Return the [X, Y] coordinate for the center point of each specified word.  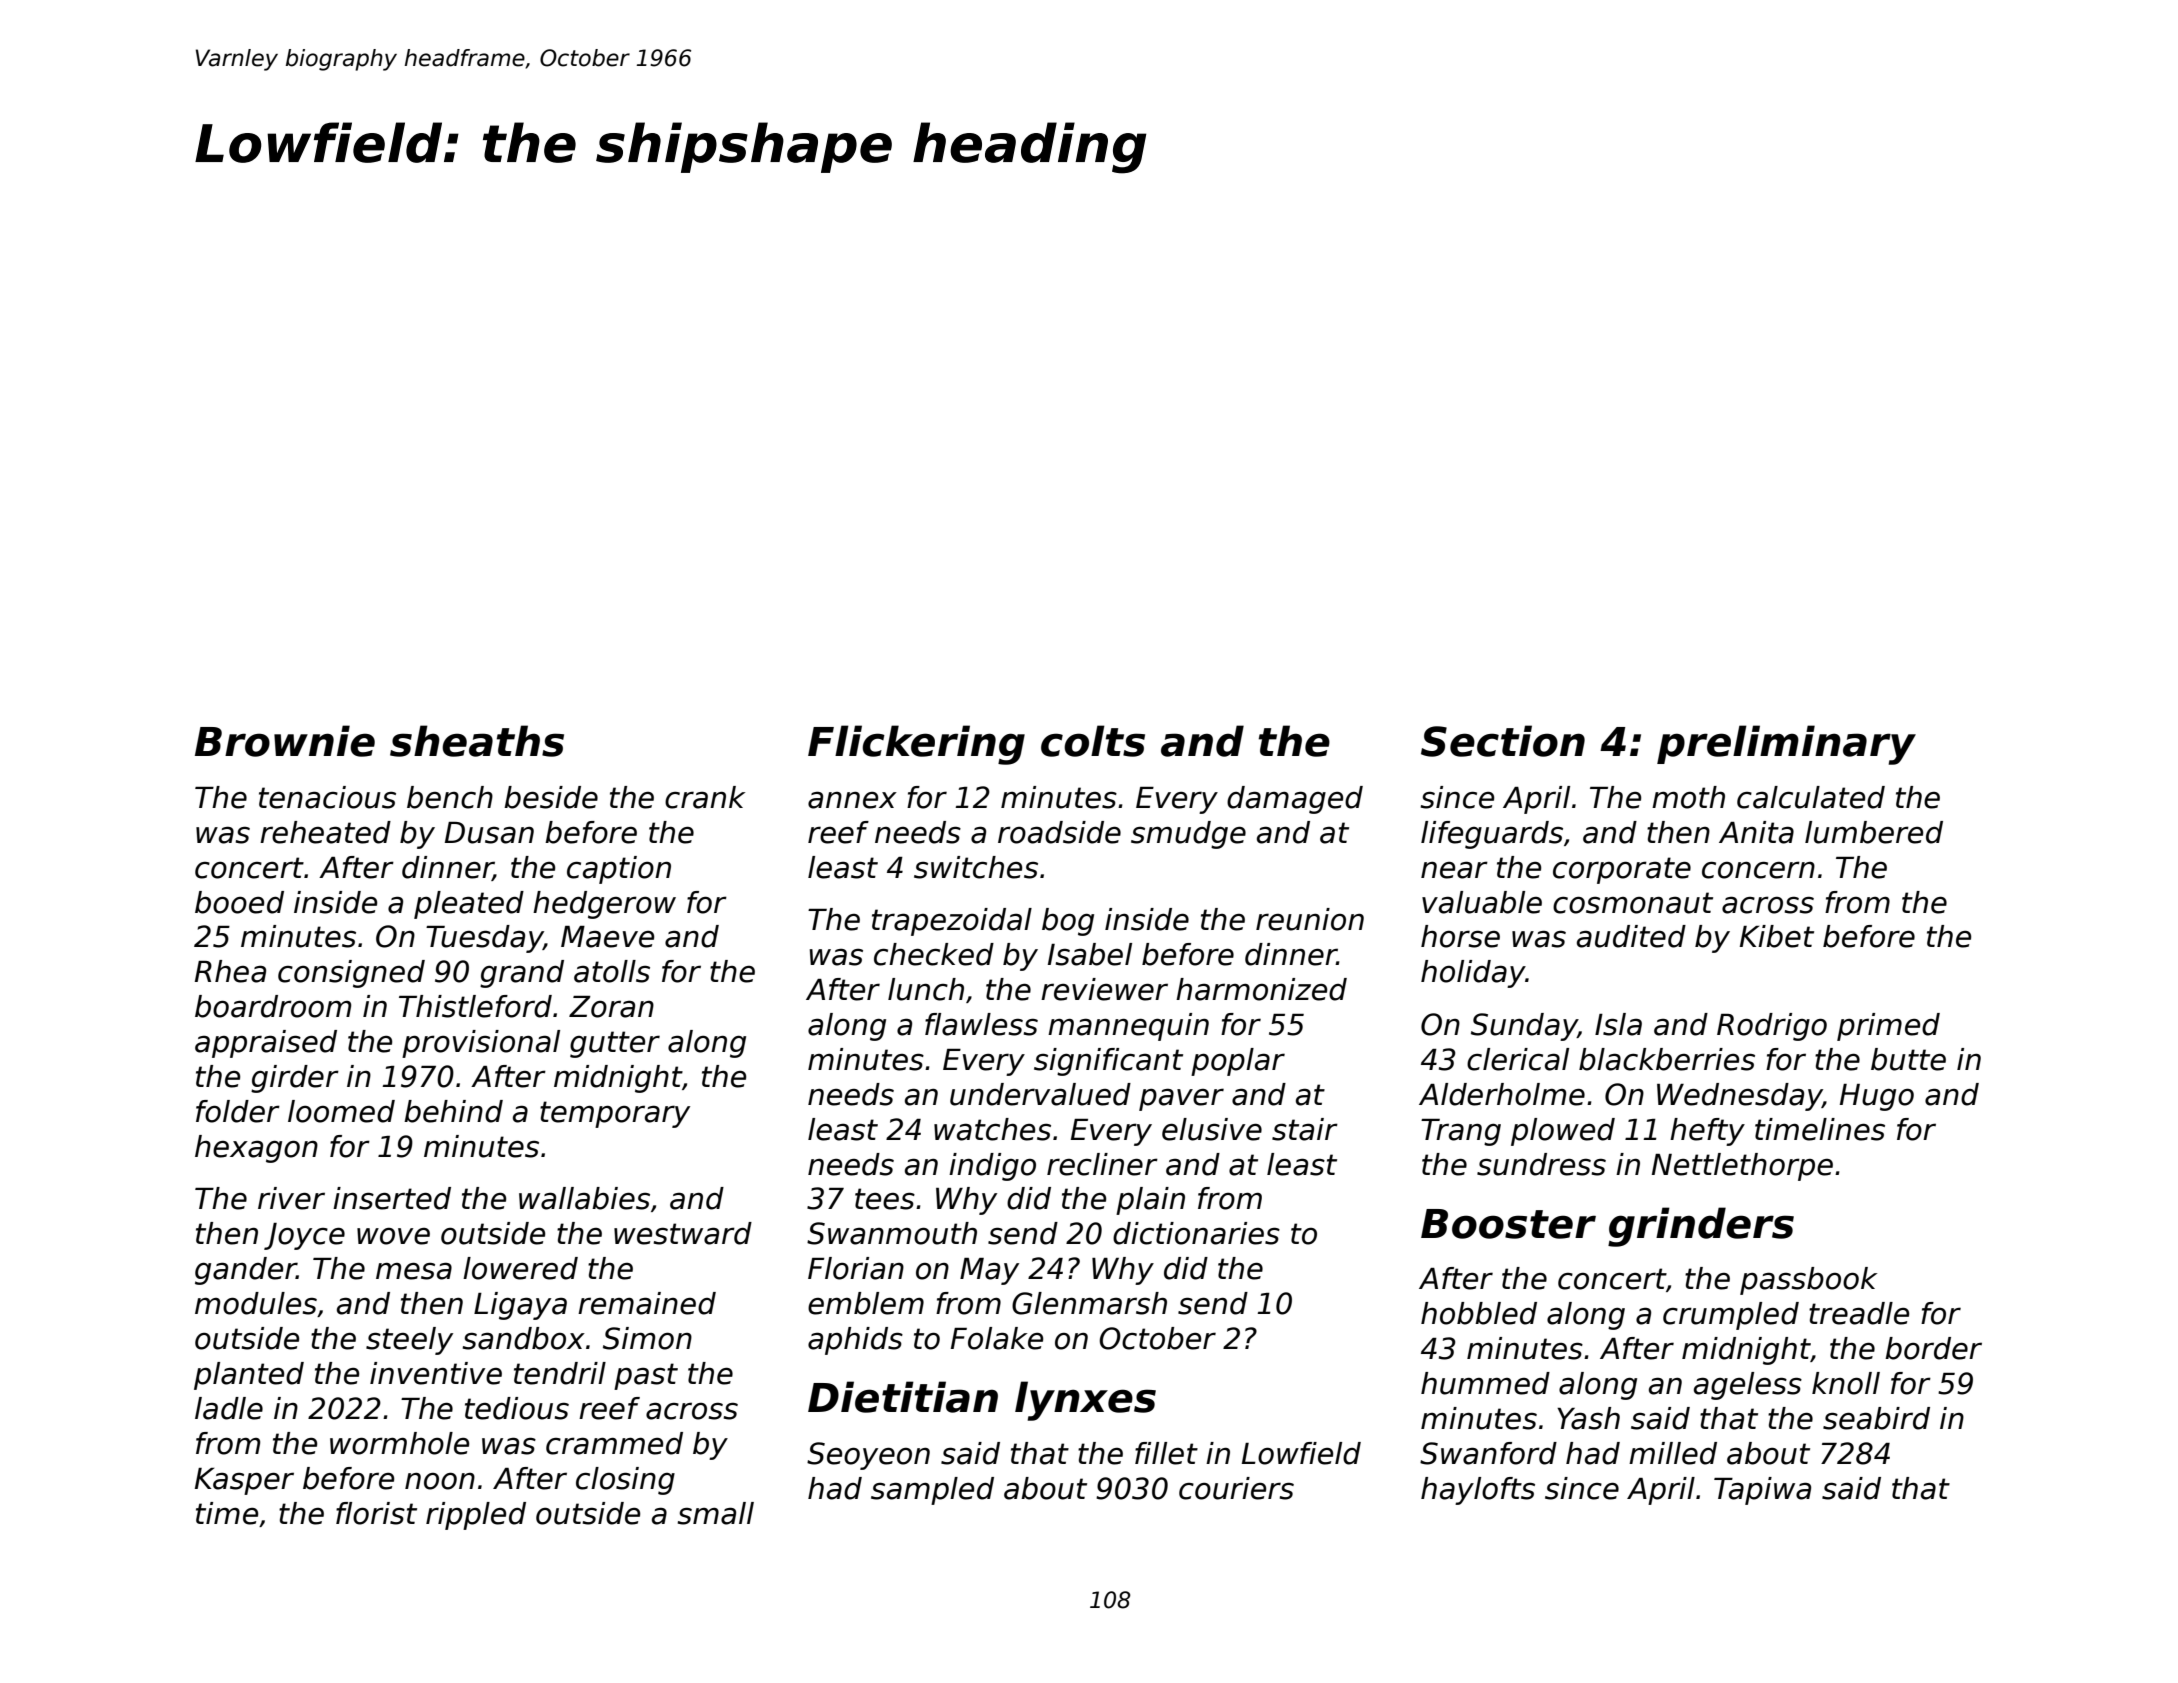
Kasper [244, 1481]
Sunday [1524, 1027]
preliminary [1786, 745]
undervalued [1040, 1094]
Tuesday [484, 939]
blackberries [1667, 1059]
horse [1460, 936]
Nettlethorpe [1742, 1167]
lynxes [1085, 1401]
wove [393, 1236]
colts [1093, 741]
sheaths [477, 741]
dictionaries [1196, 1233]
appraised [266, 1044]
